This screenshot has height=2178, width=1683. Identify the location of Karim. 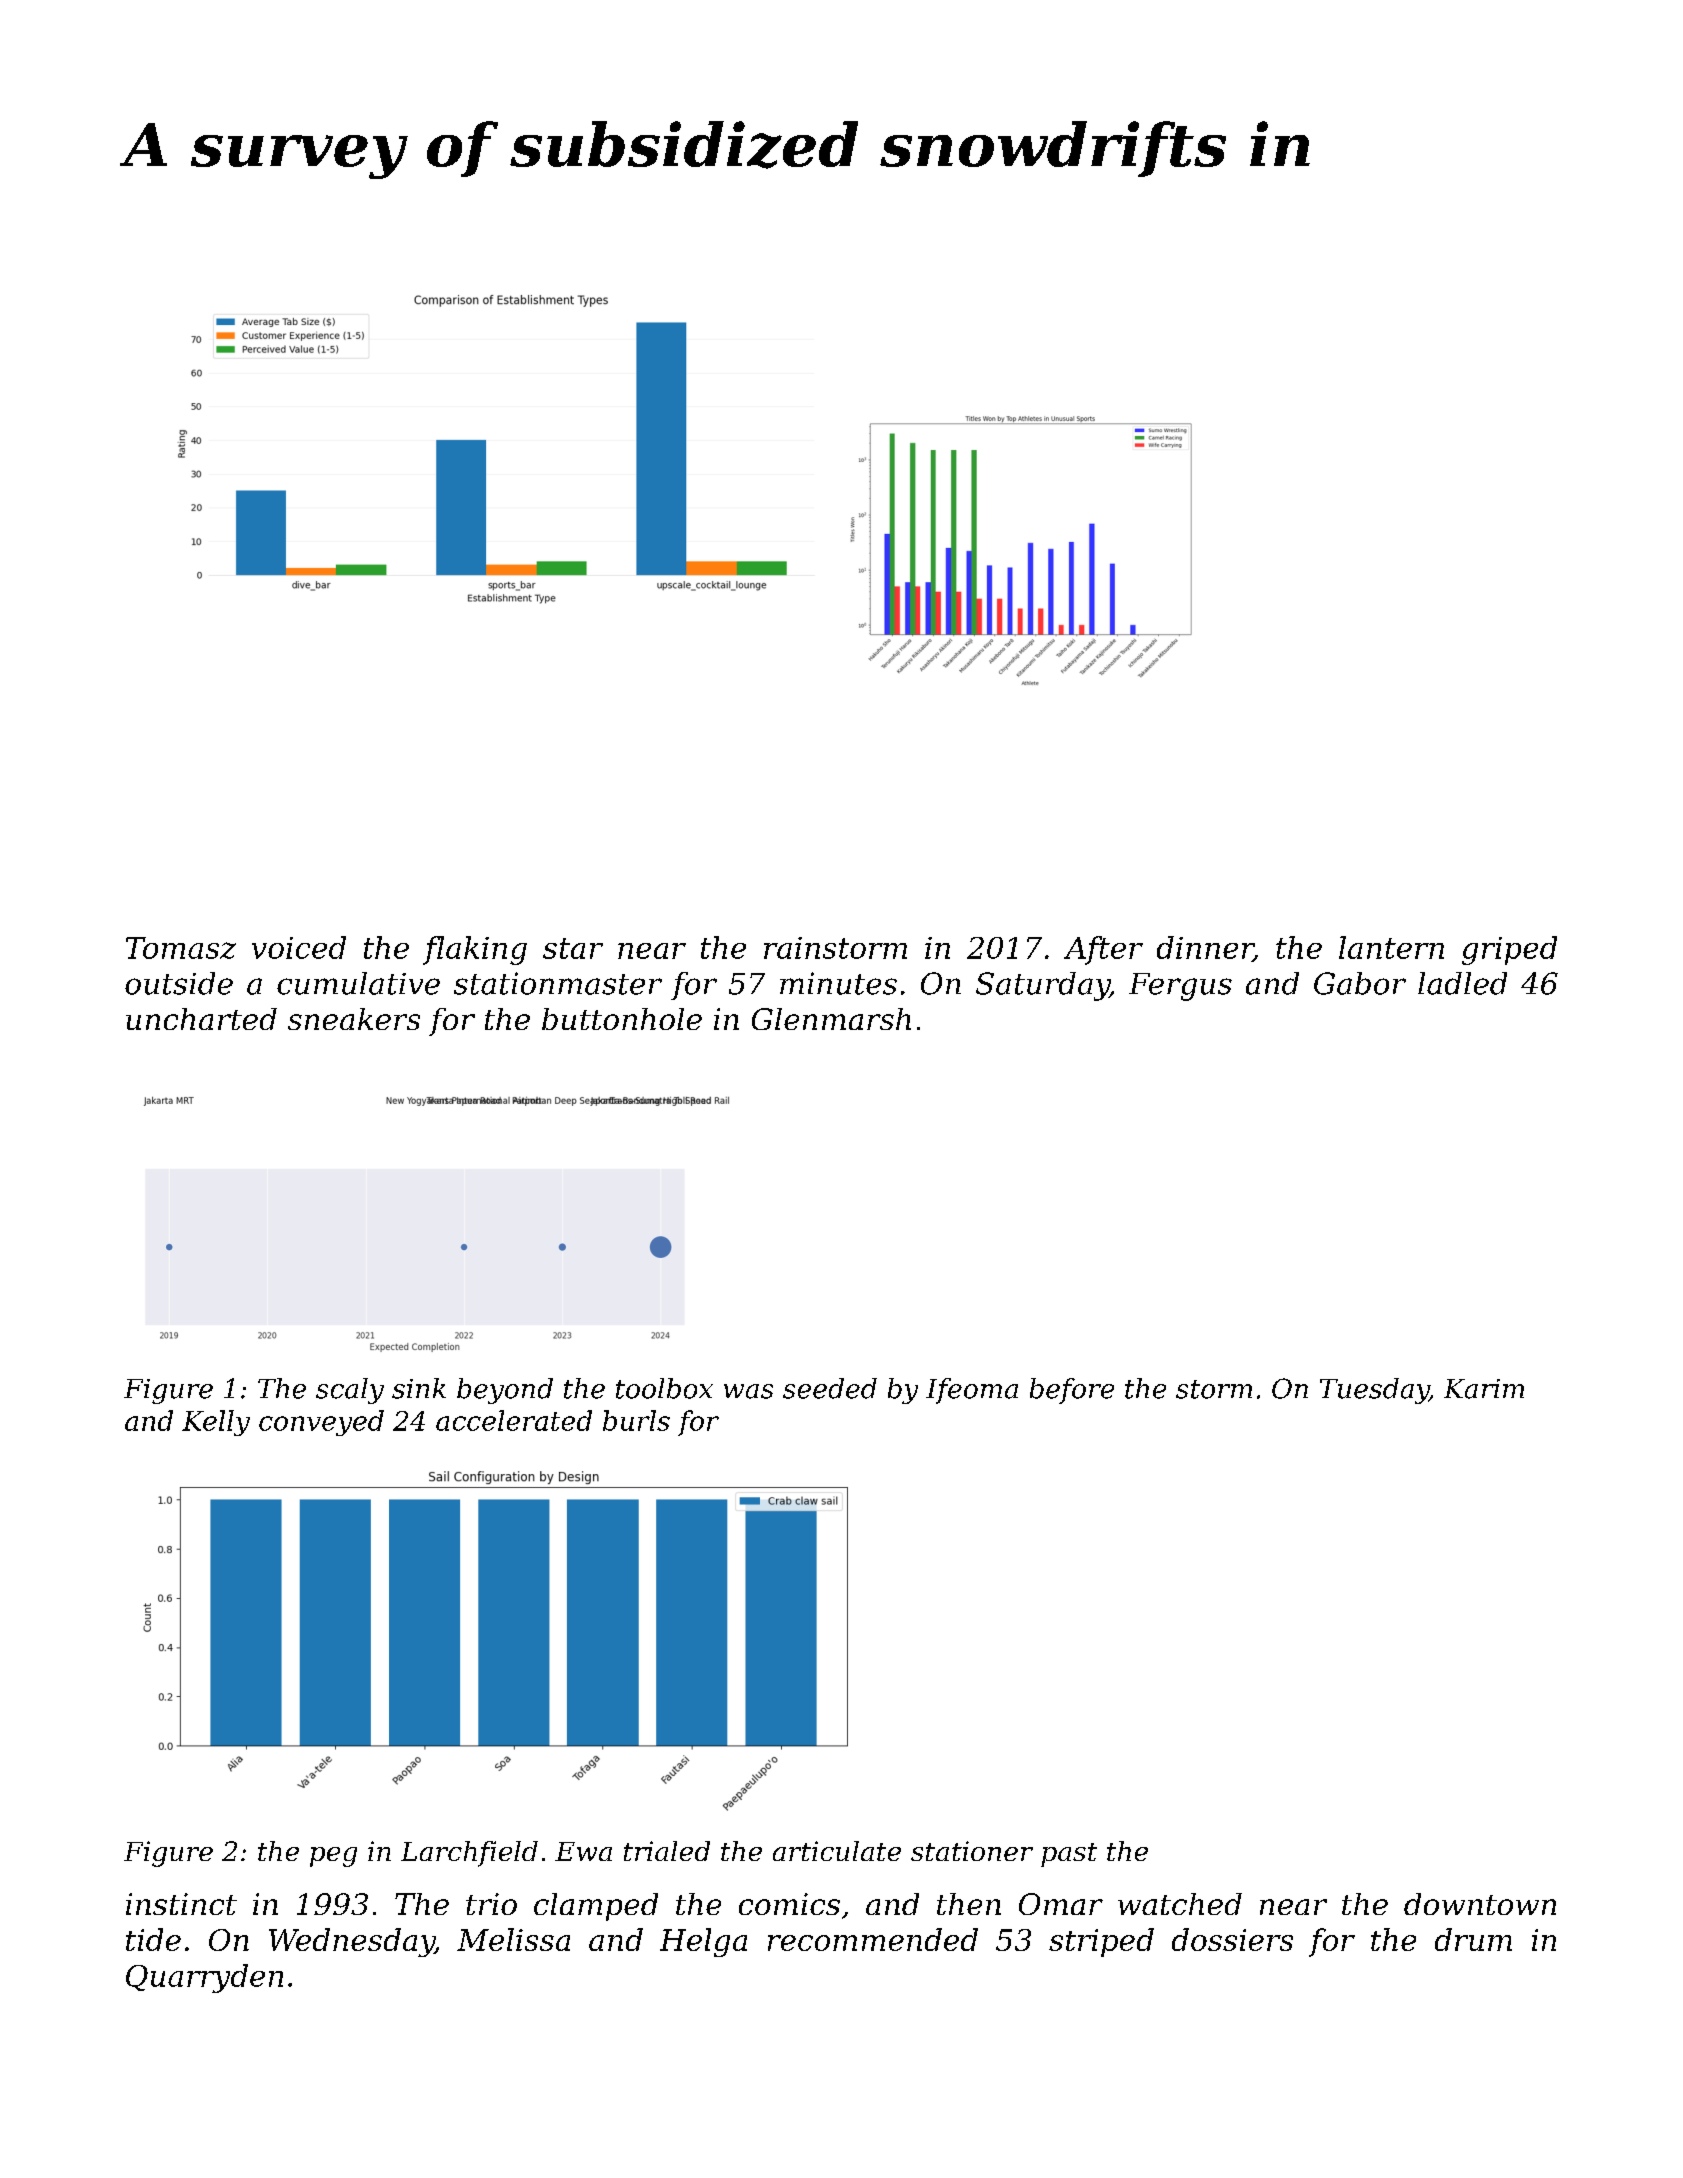
(1484, 1389).
